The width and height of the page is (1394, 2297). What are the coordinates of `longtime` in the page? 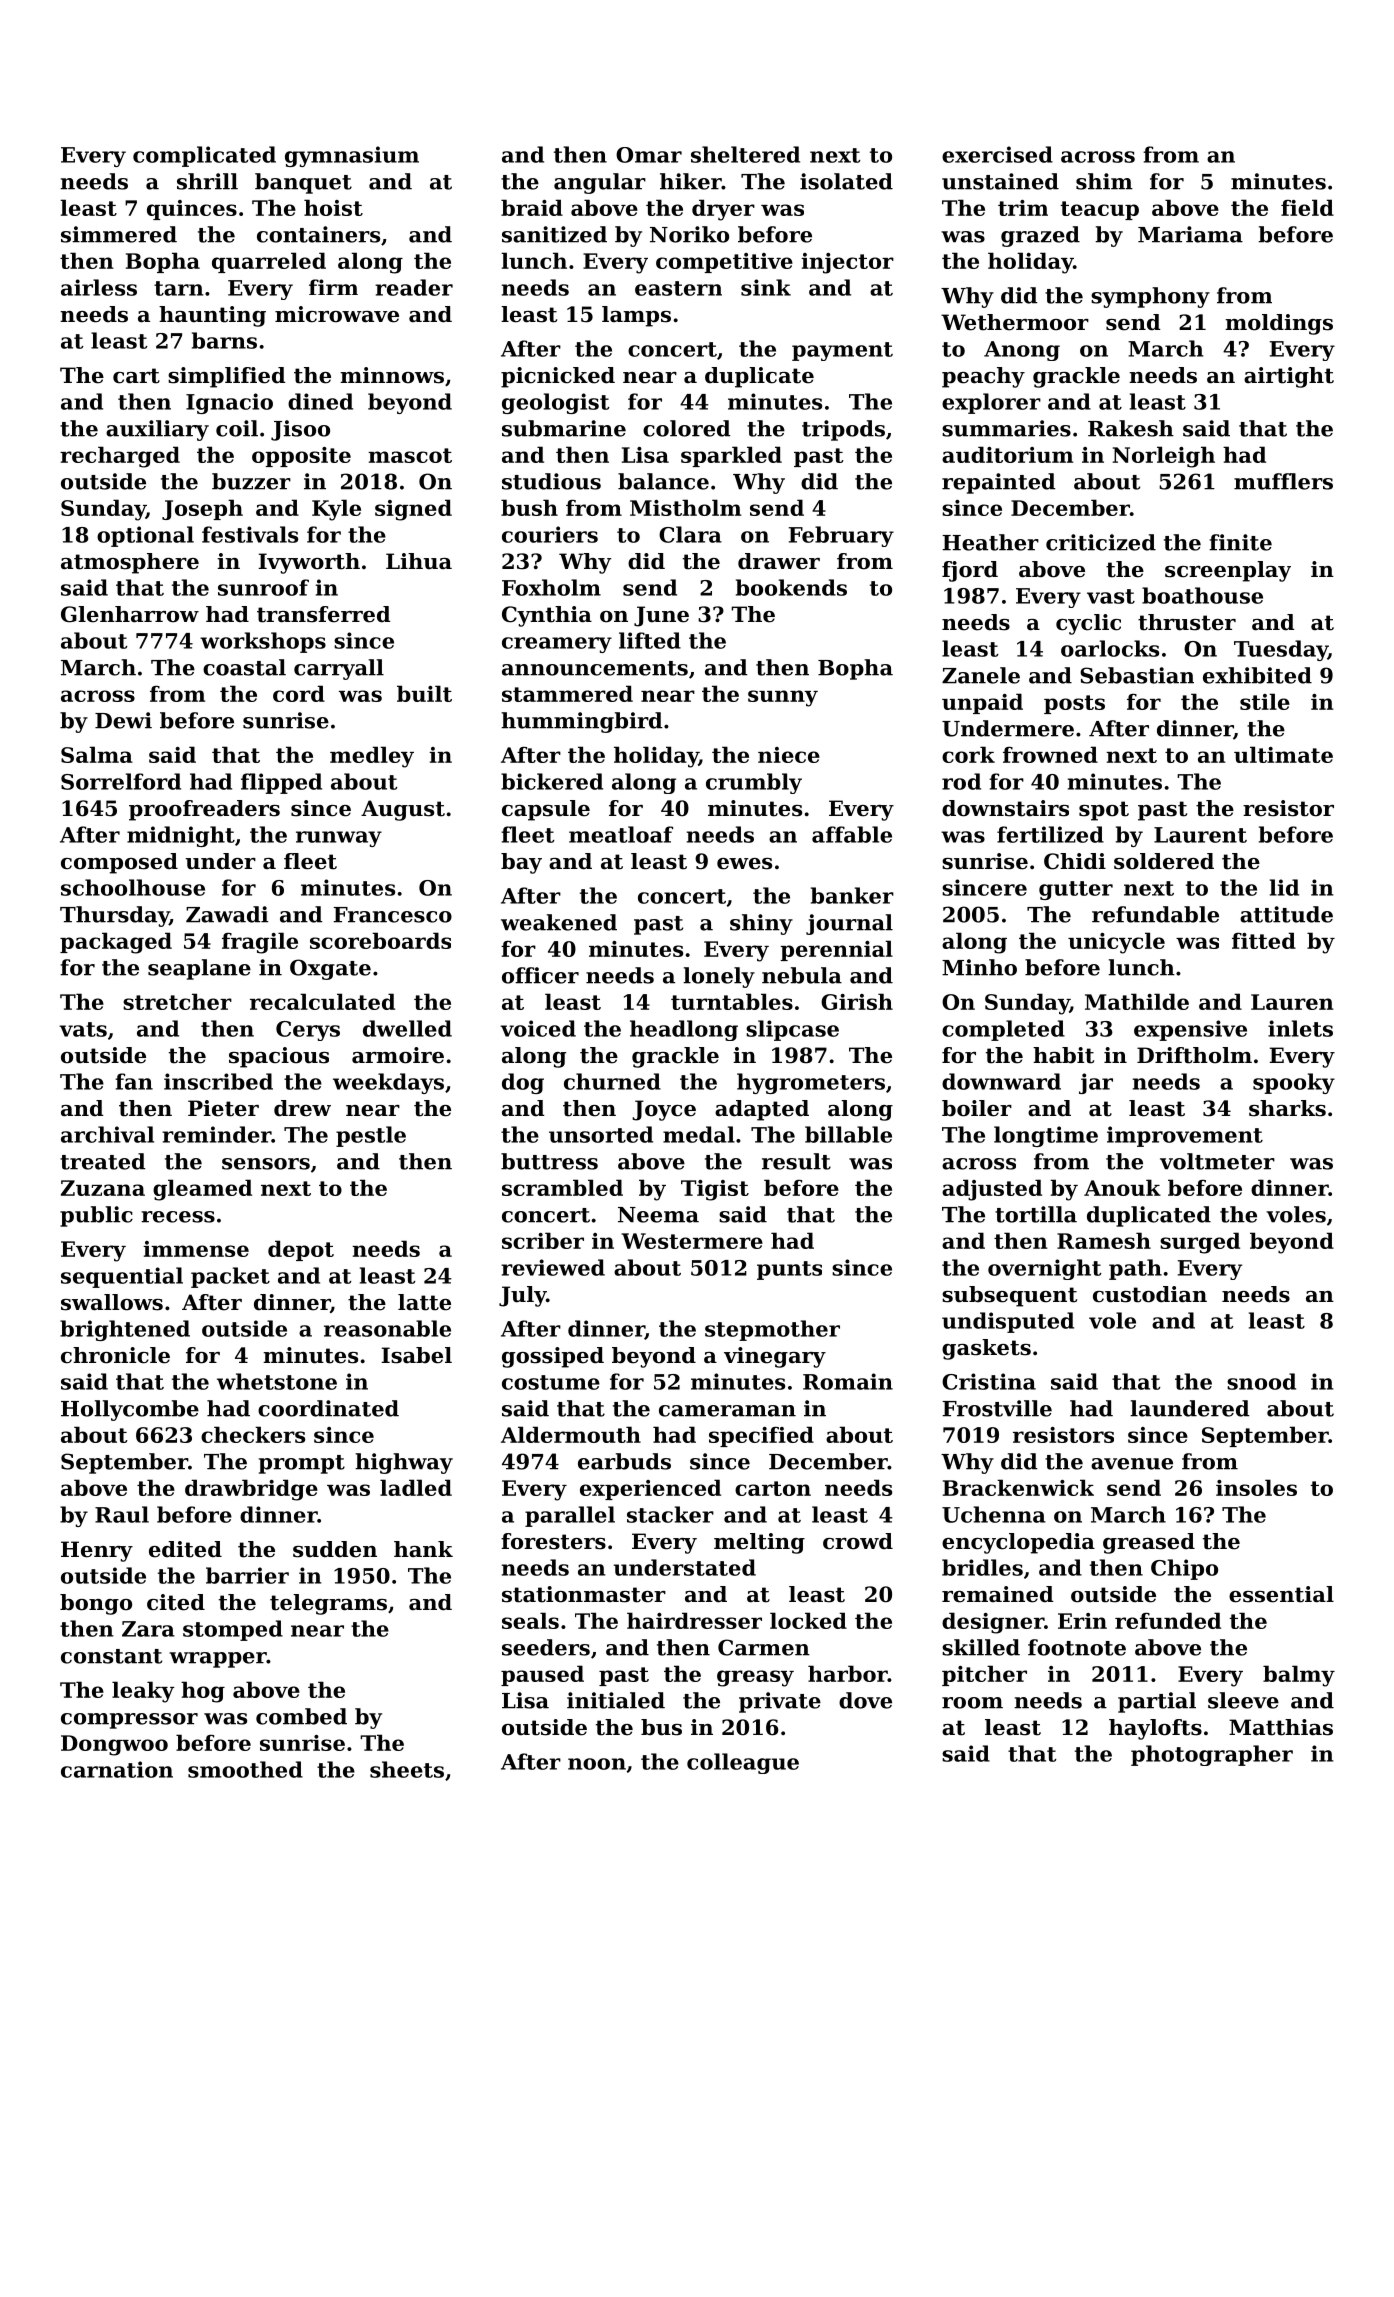 It's located at (1046, 1136).
